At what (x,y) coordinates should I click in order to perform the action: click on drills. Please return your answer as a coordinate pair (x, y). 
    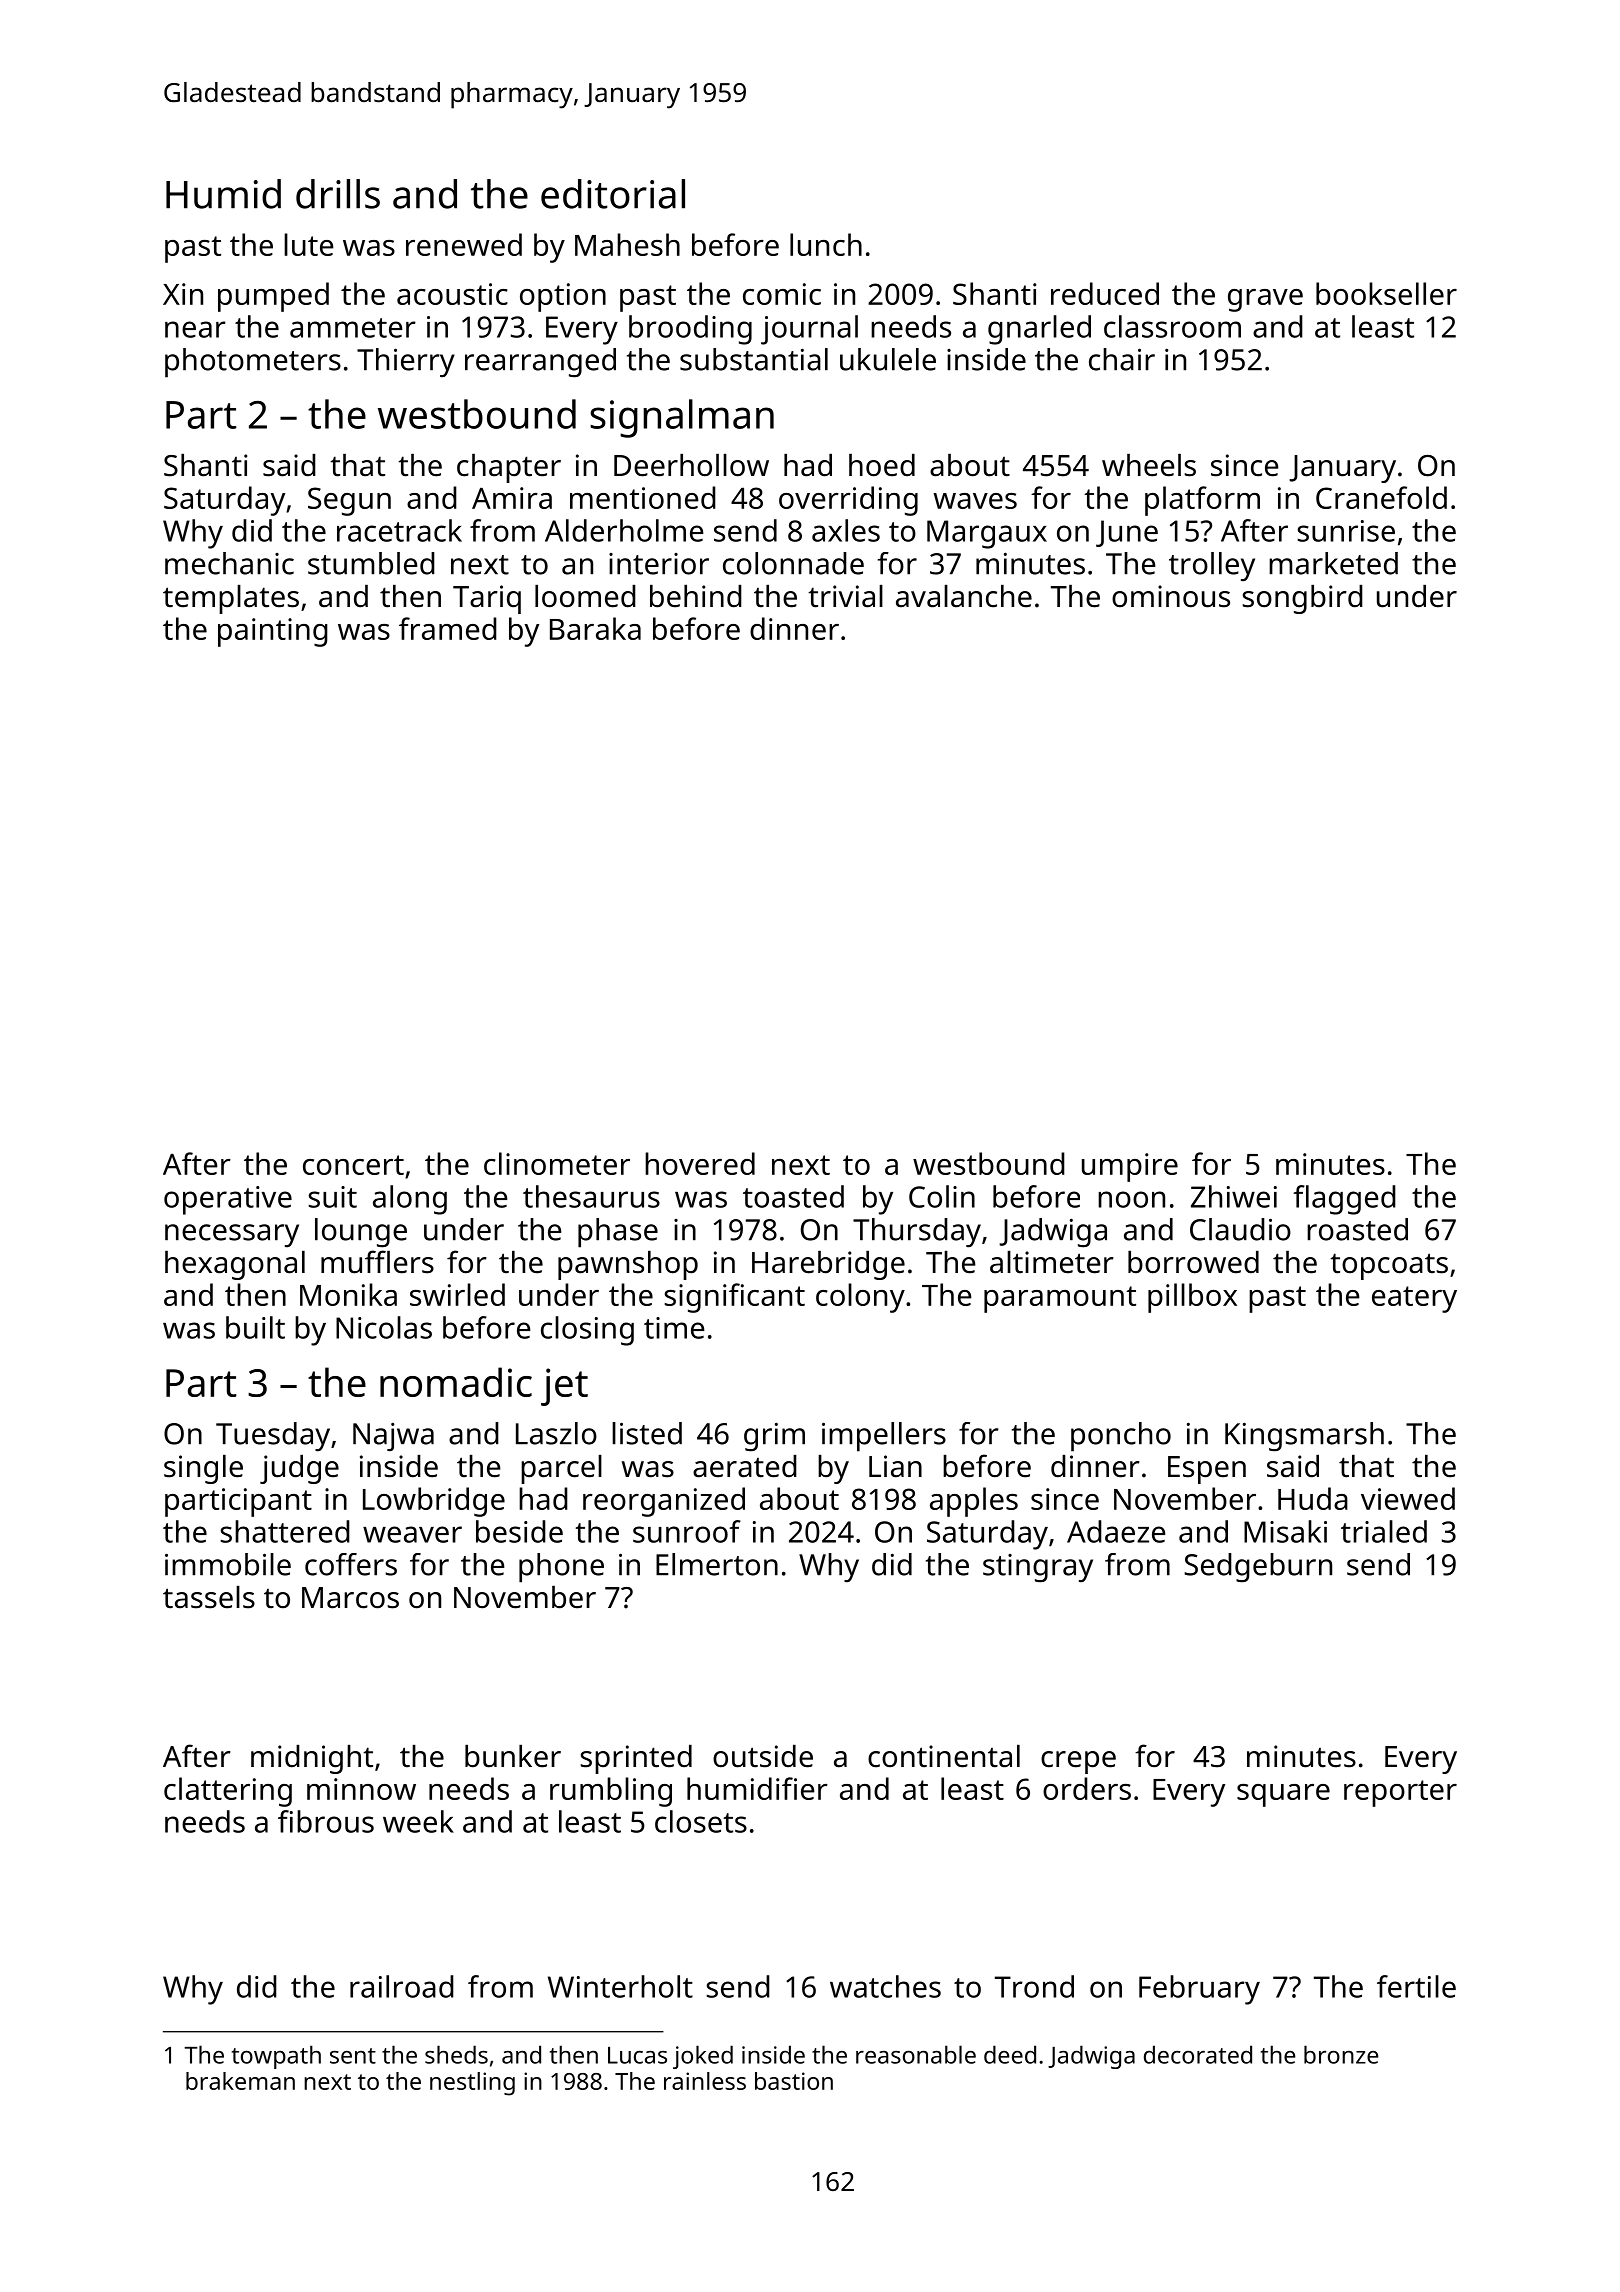
    Looking at the image, I should click on (338, 194).
